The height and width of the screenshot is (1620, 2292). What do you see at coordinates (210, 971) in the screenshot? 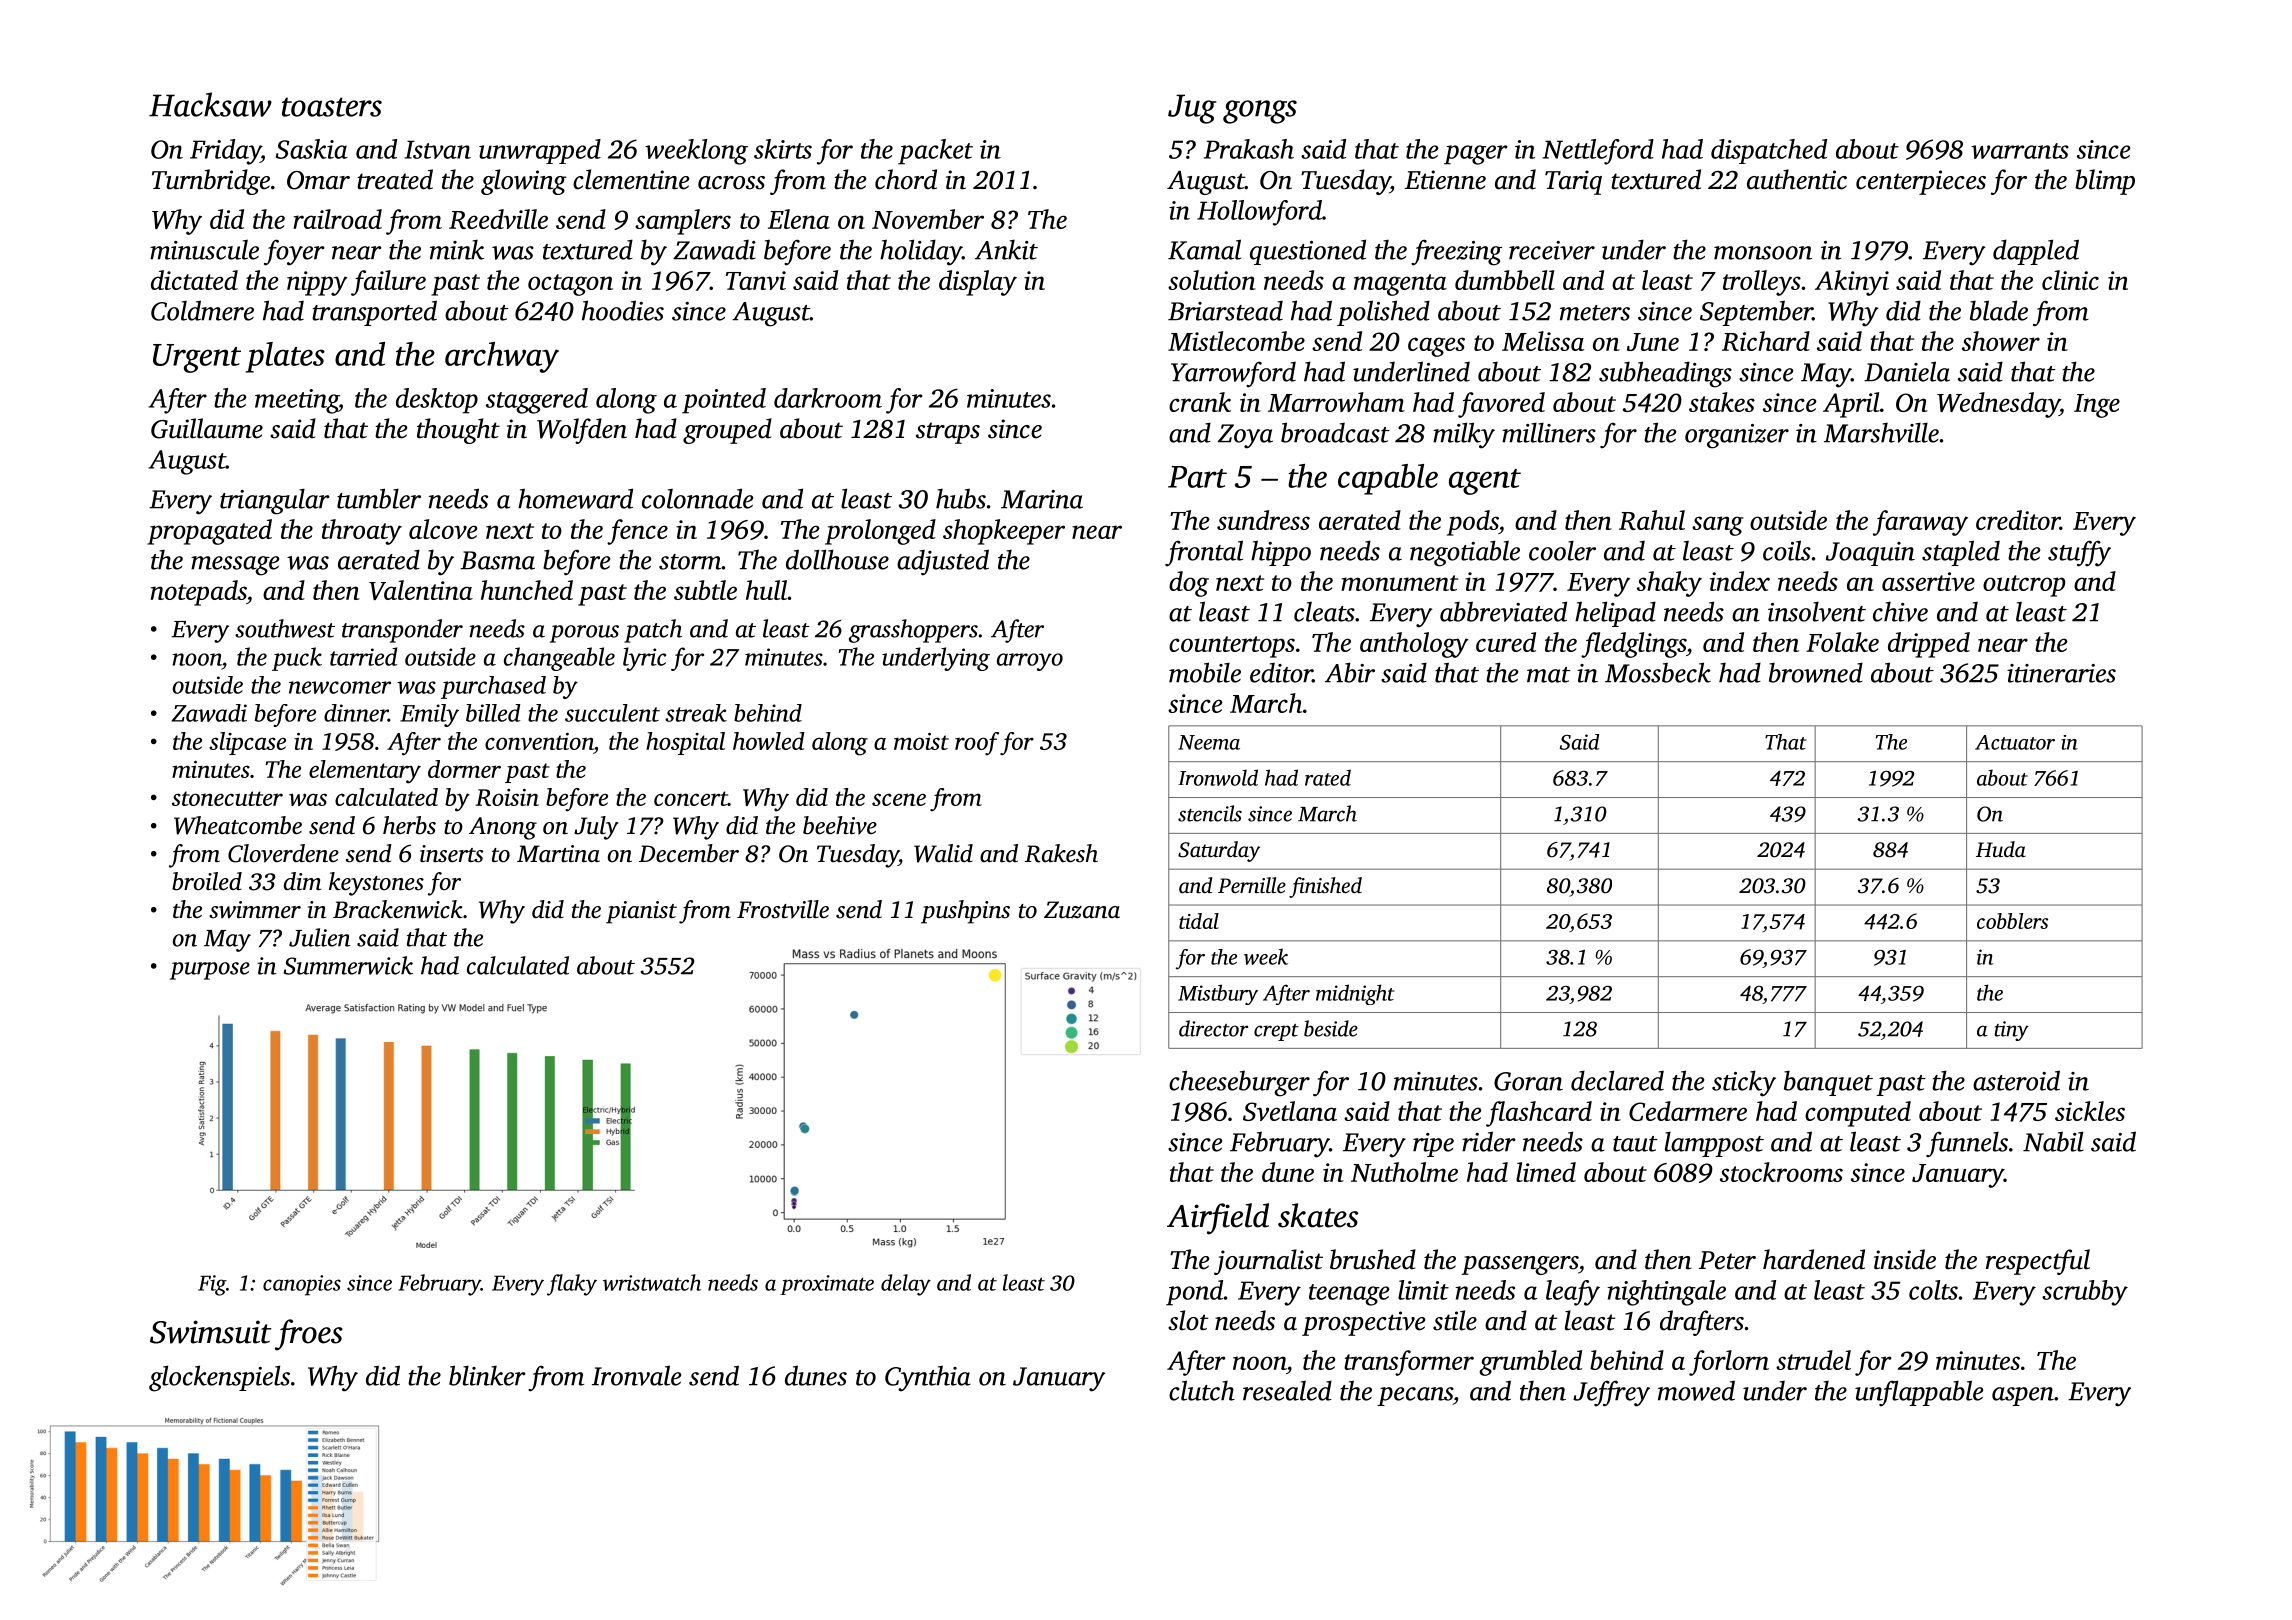
I see `purpose` at bounding box center [210, 971].
